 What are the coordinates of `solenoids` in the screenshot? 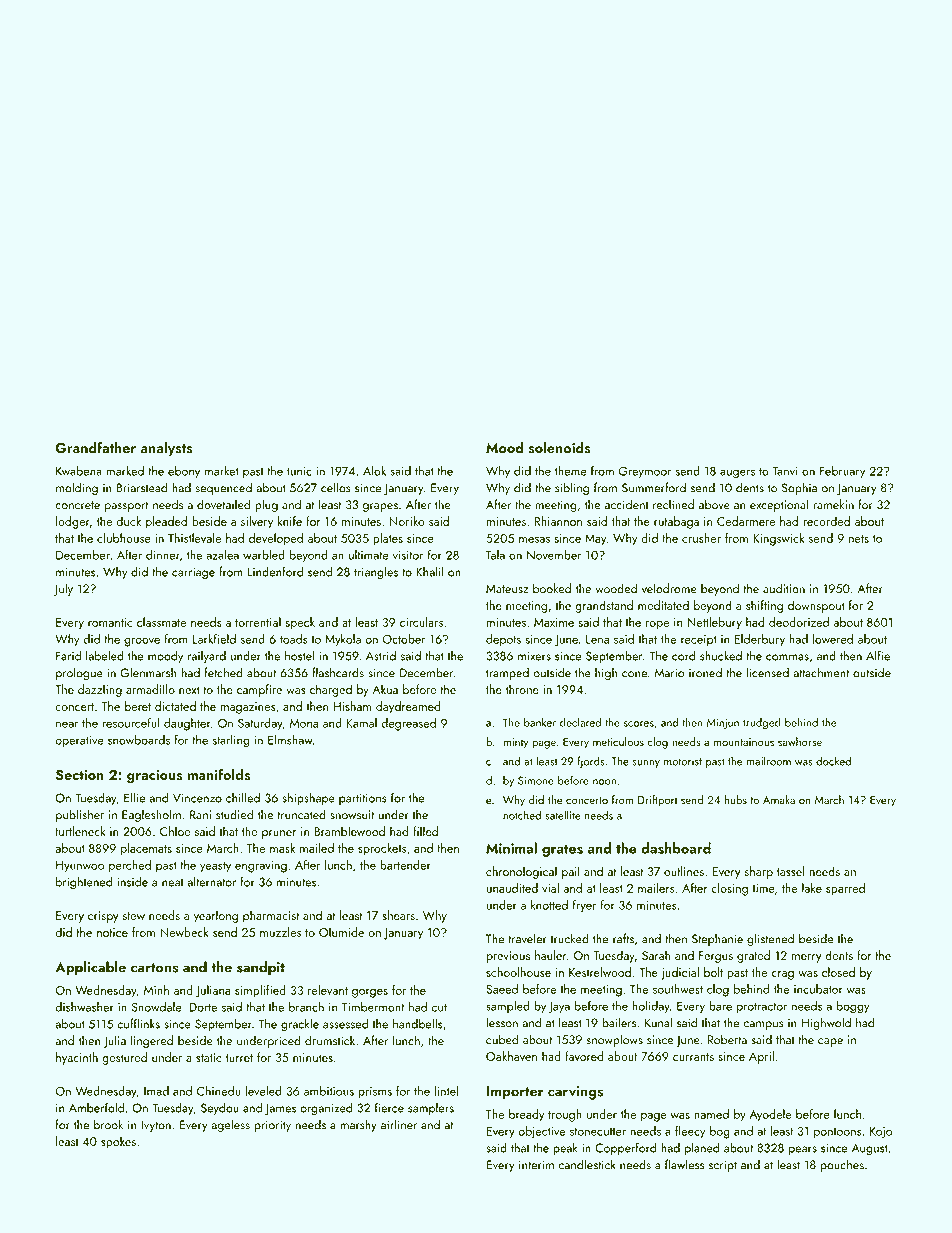 It's located at (560, 448).
